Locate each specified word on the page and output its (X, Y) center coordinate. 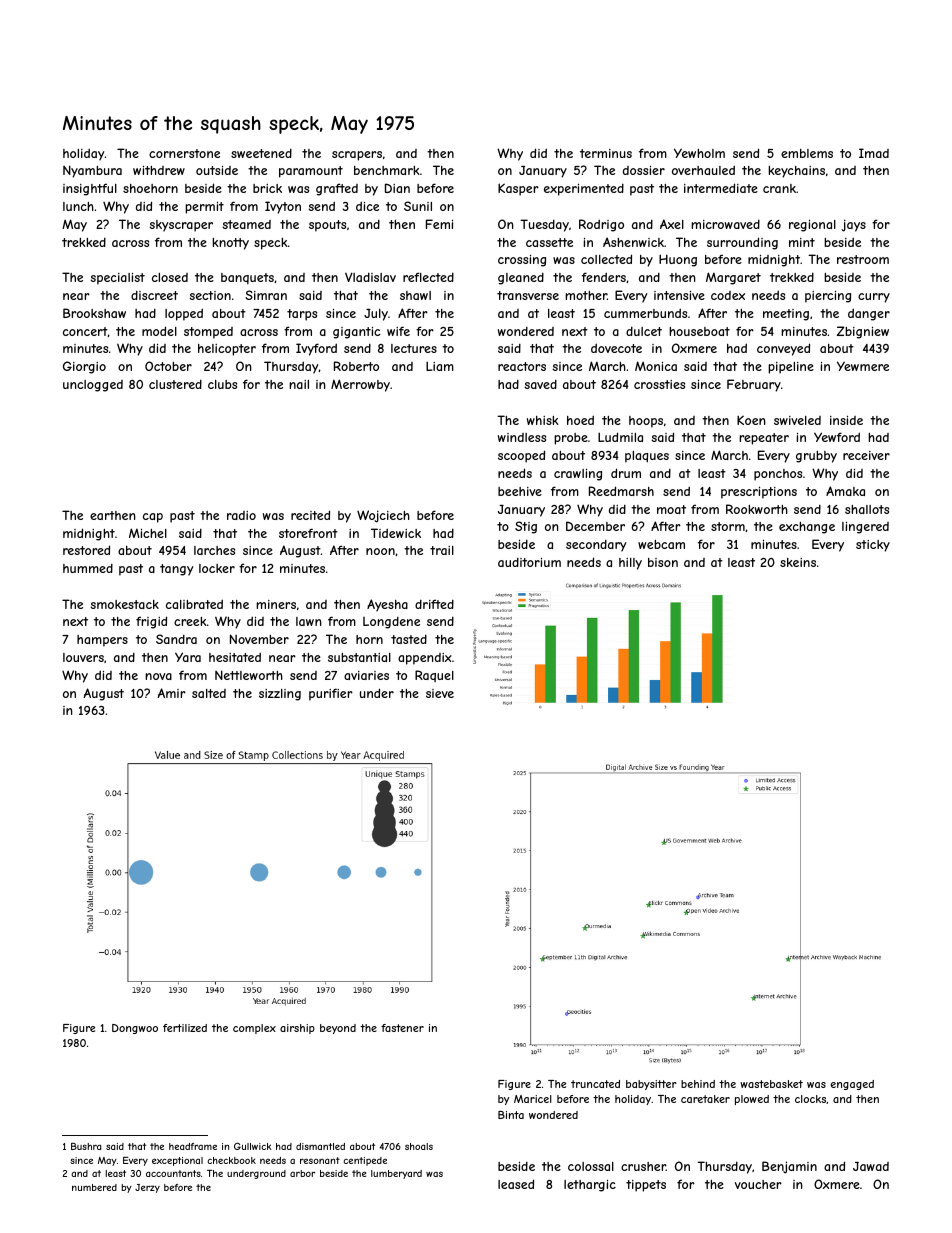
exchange (807, 528)
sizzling (280, 695)
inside (846, 420)
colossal (591, 1166)
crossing (522, 261)
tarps (302, 315)
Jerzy (147, 1188)
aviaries (366, 675)
